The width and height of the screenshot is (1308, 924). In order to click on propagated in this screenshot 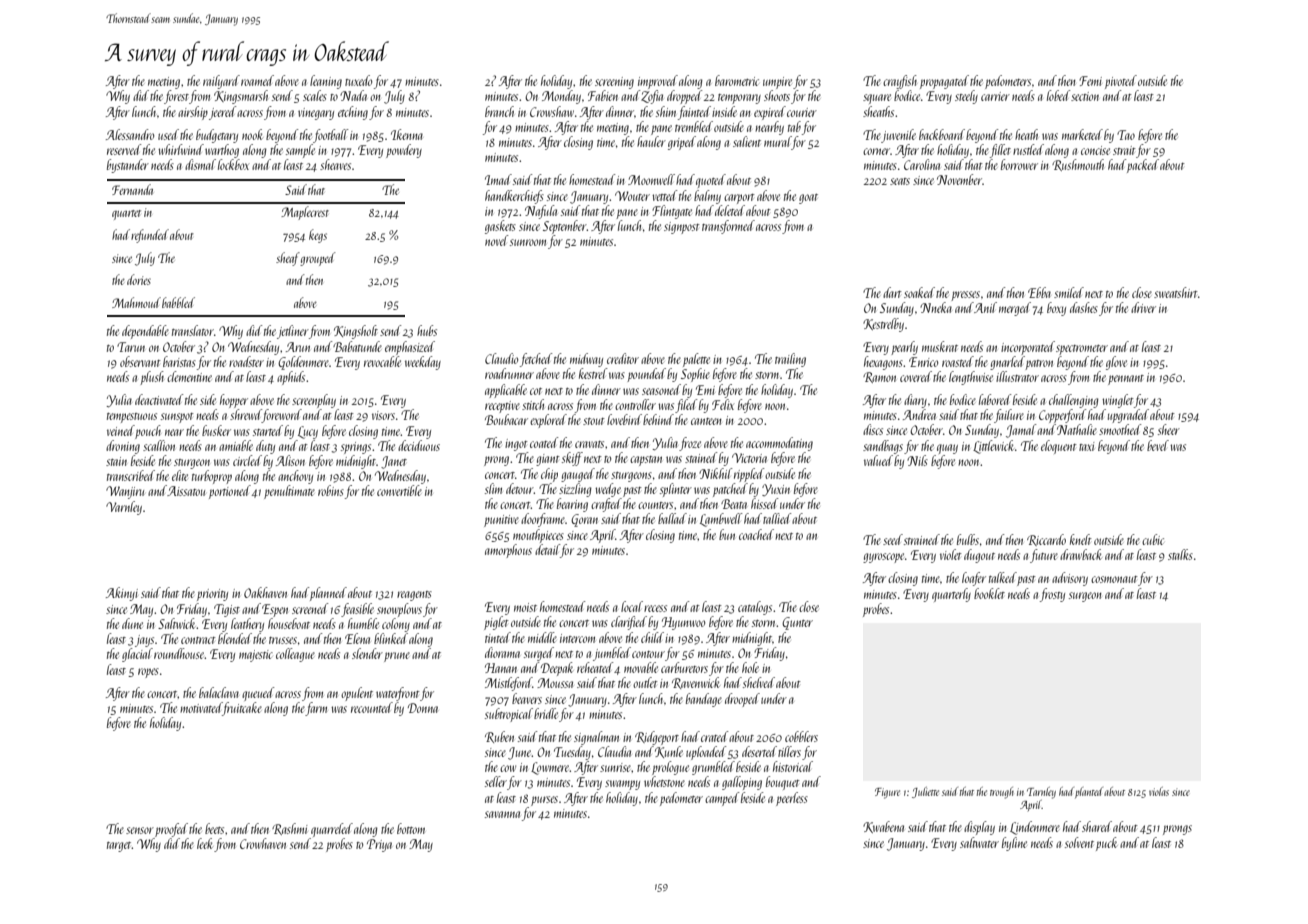, I will do `click(944, 82)`.
